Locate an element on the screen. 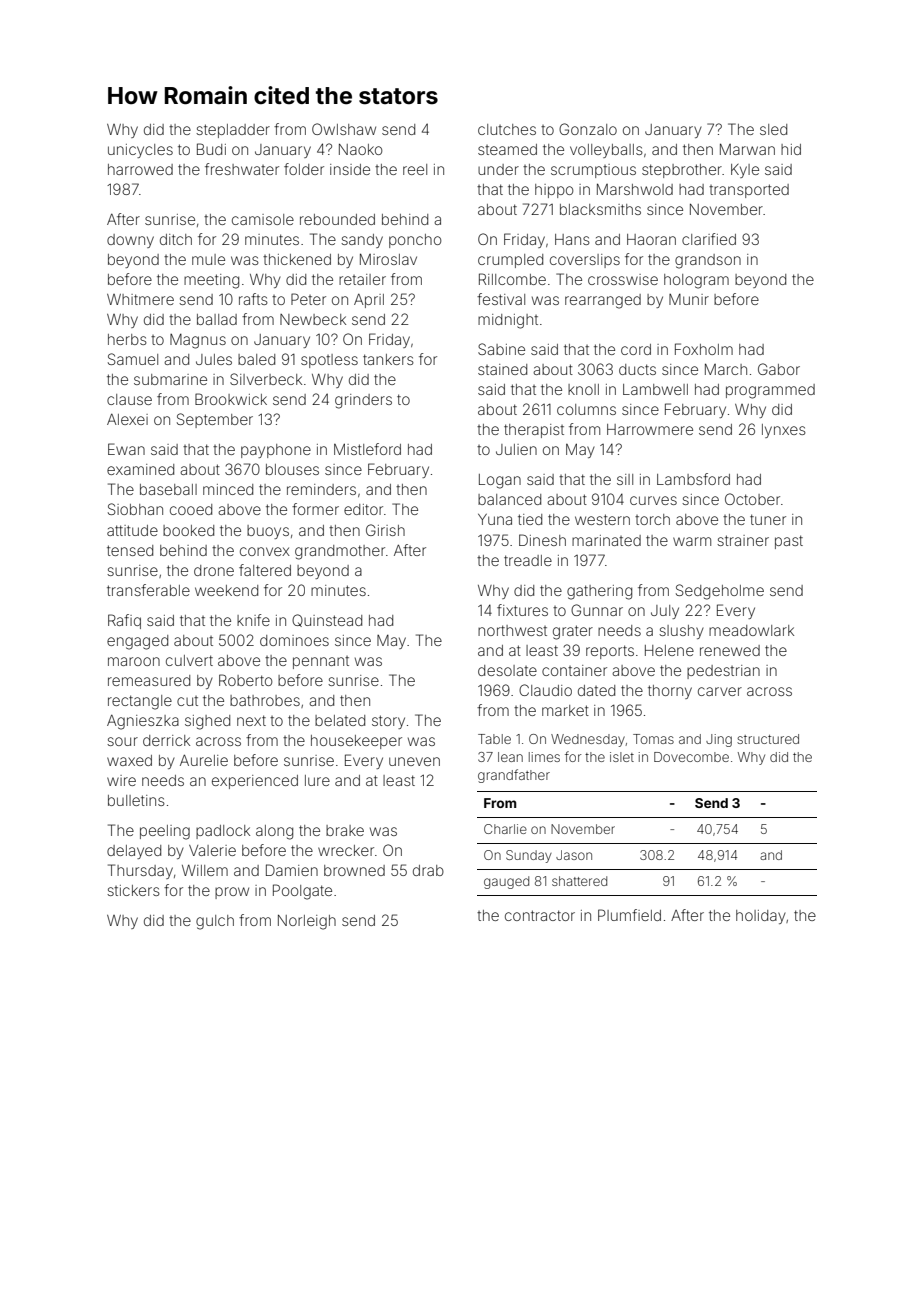 This screenshot has width=924, height=1308. drone is located at coordinates (214, 570).
